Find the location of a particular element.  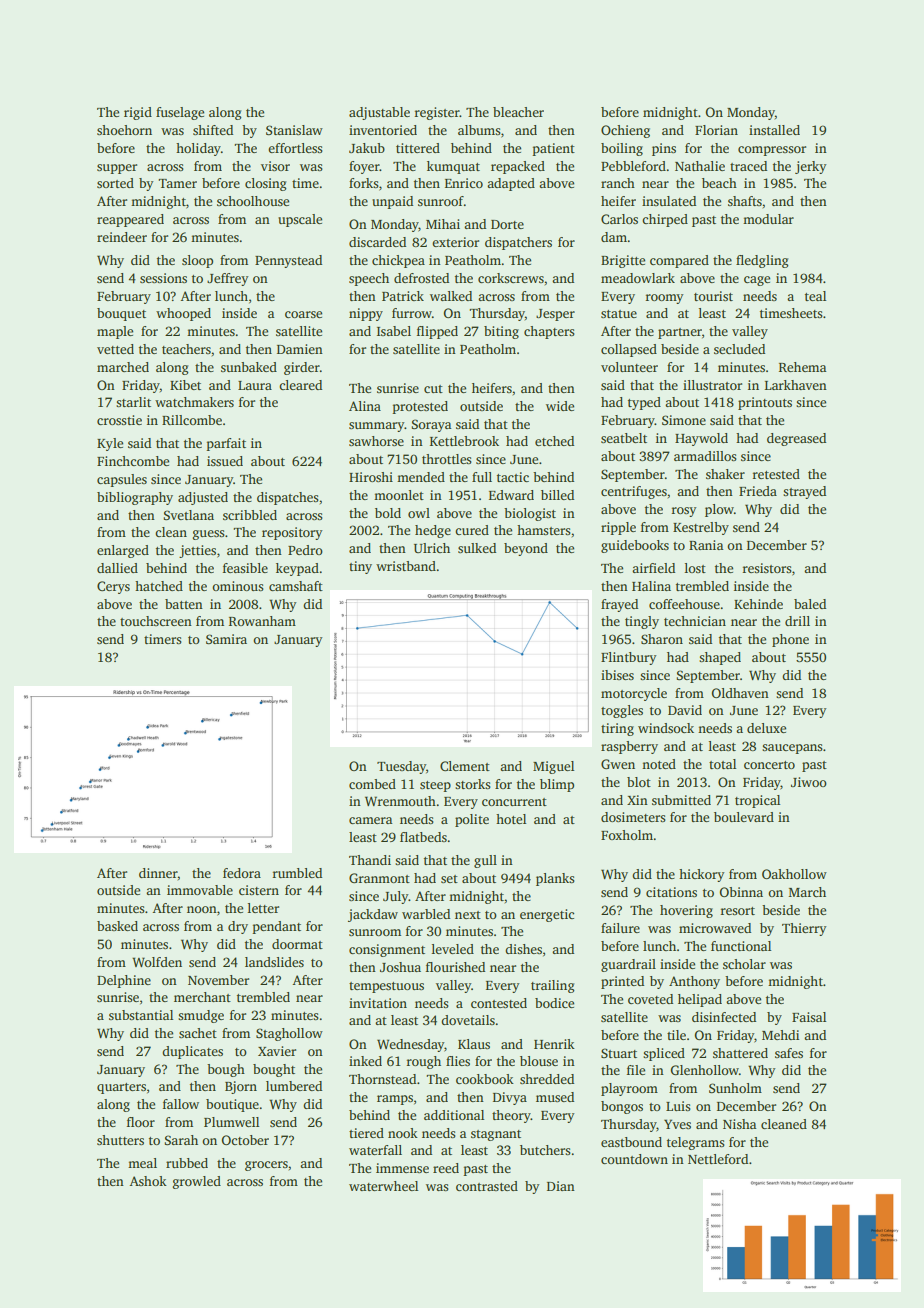

wristband is located at coordinates (406, 566).
